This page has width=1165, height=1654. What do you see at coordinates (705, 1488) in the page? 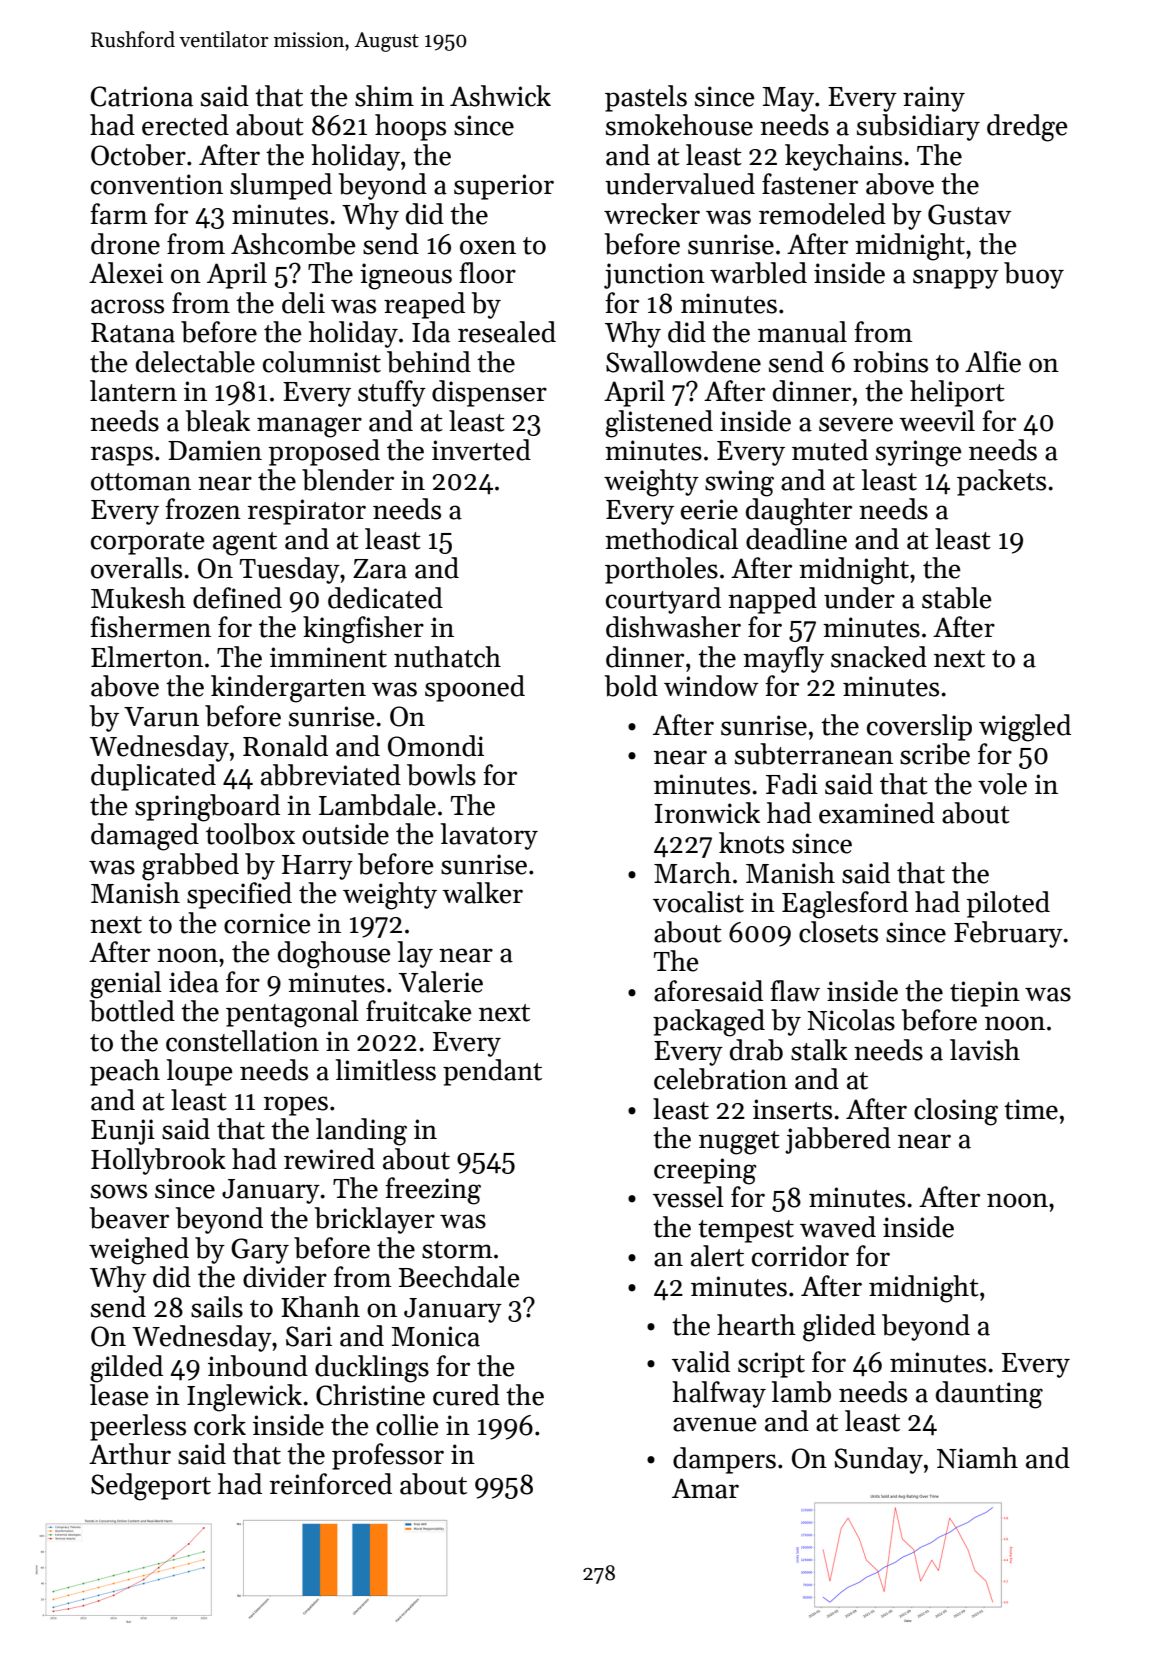
I see `Amar` at bounding box center [705, 1488].
